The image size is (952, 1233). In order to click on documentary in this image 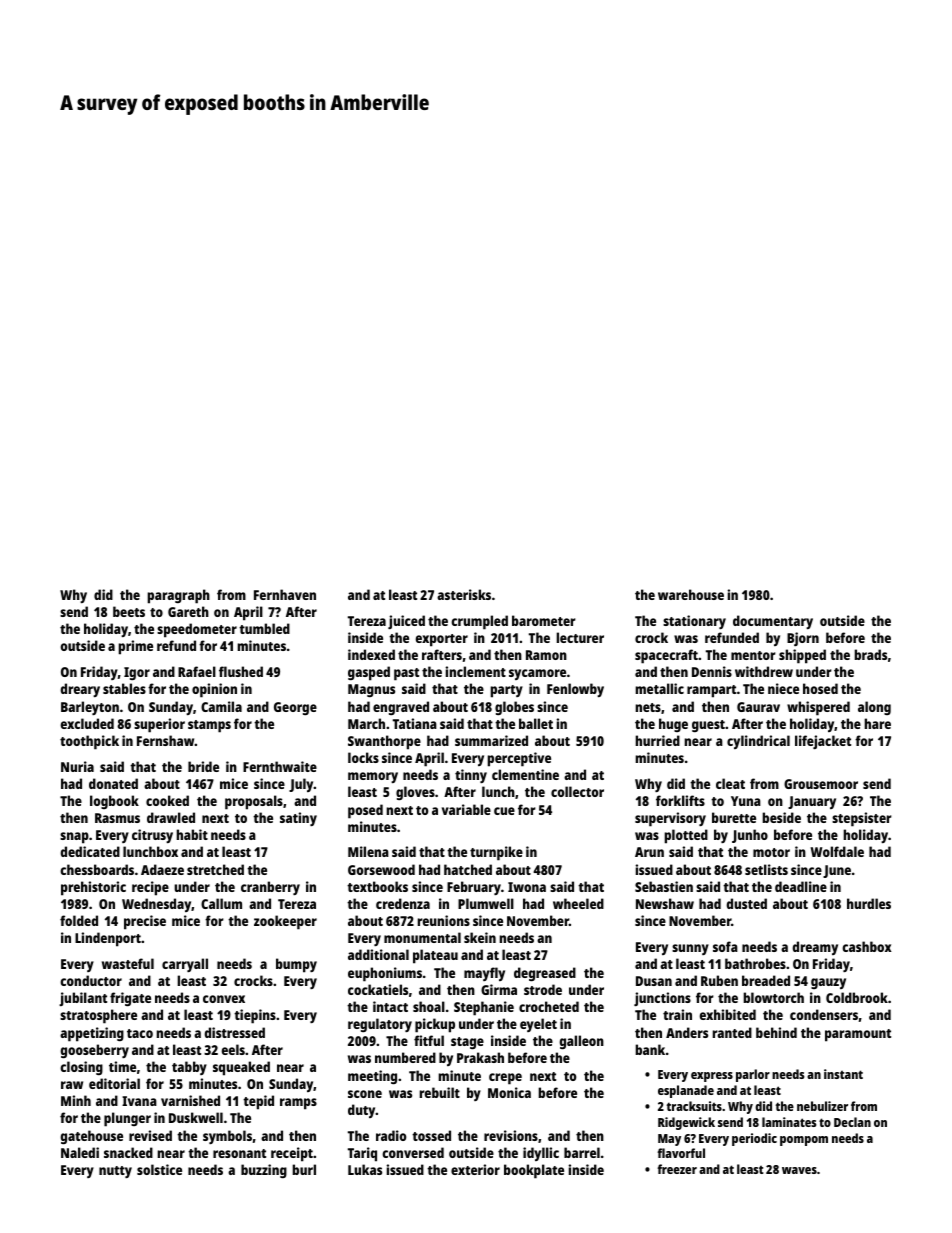, I will do `click(773, 622)`.
